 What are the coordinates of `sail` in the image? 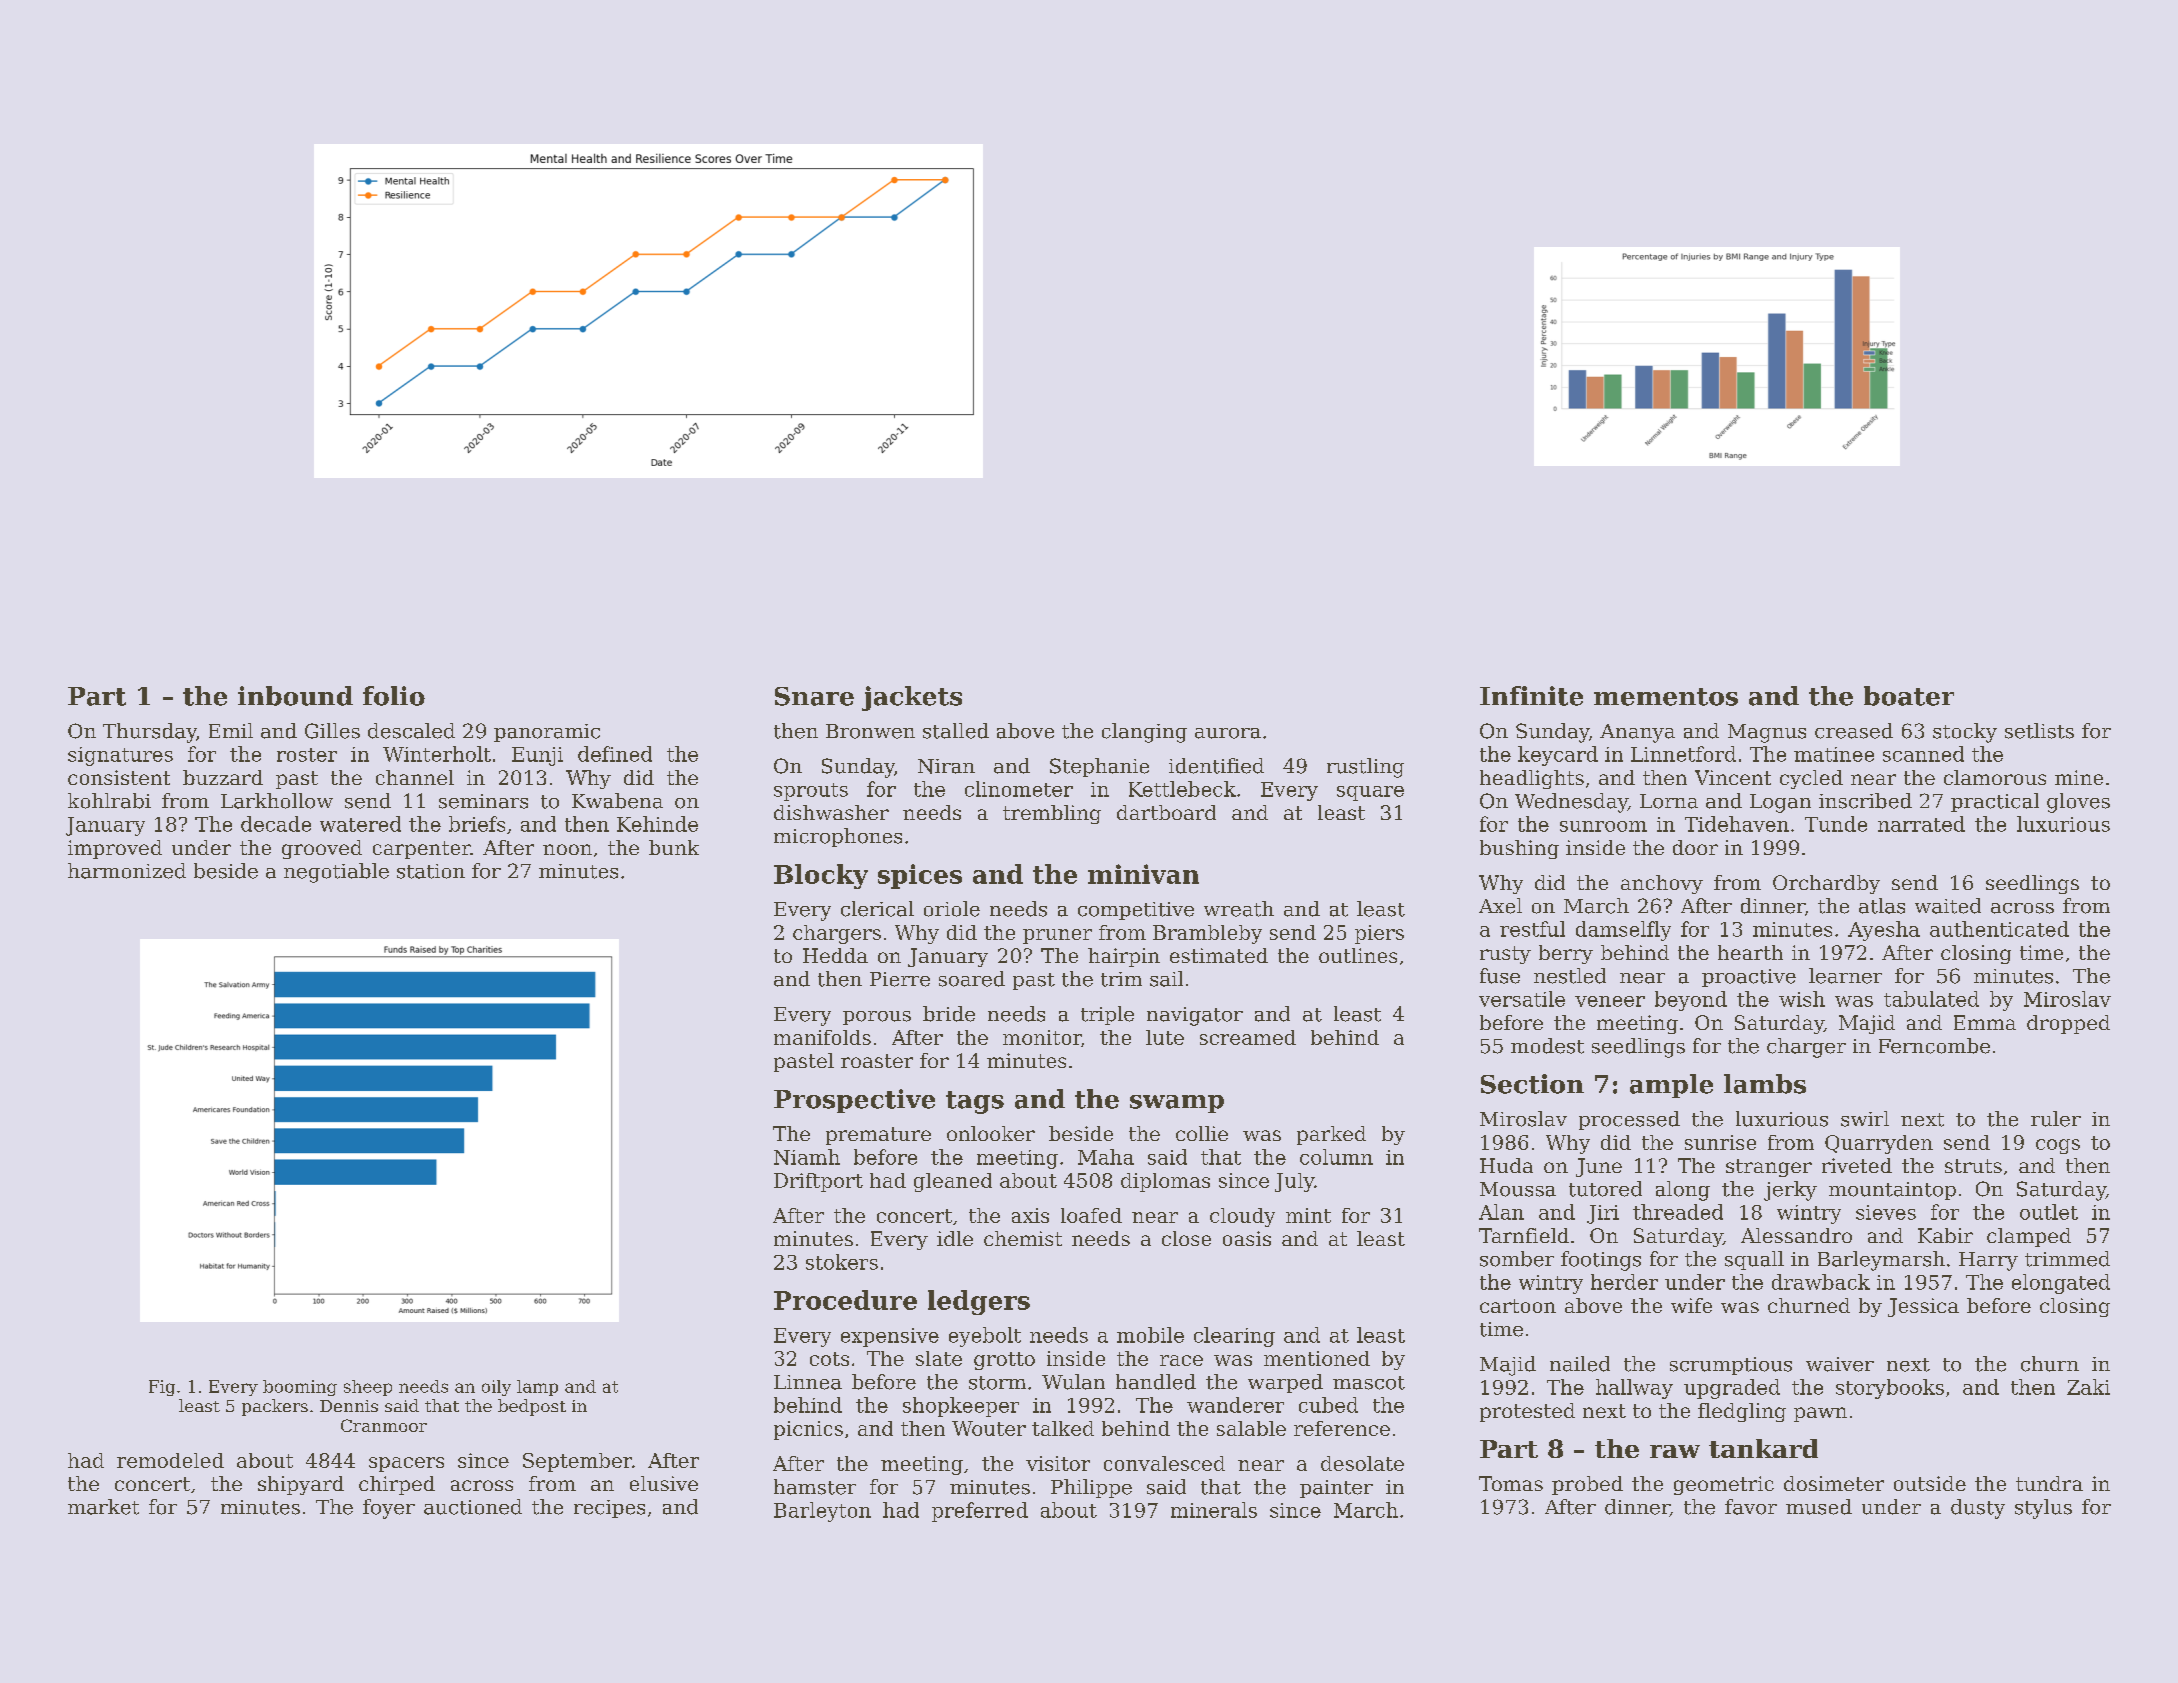 It's located at (1166, 979).
